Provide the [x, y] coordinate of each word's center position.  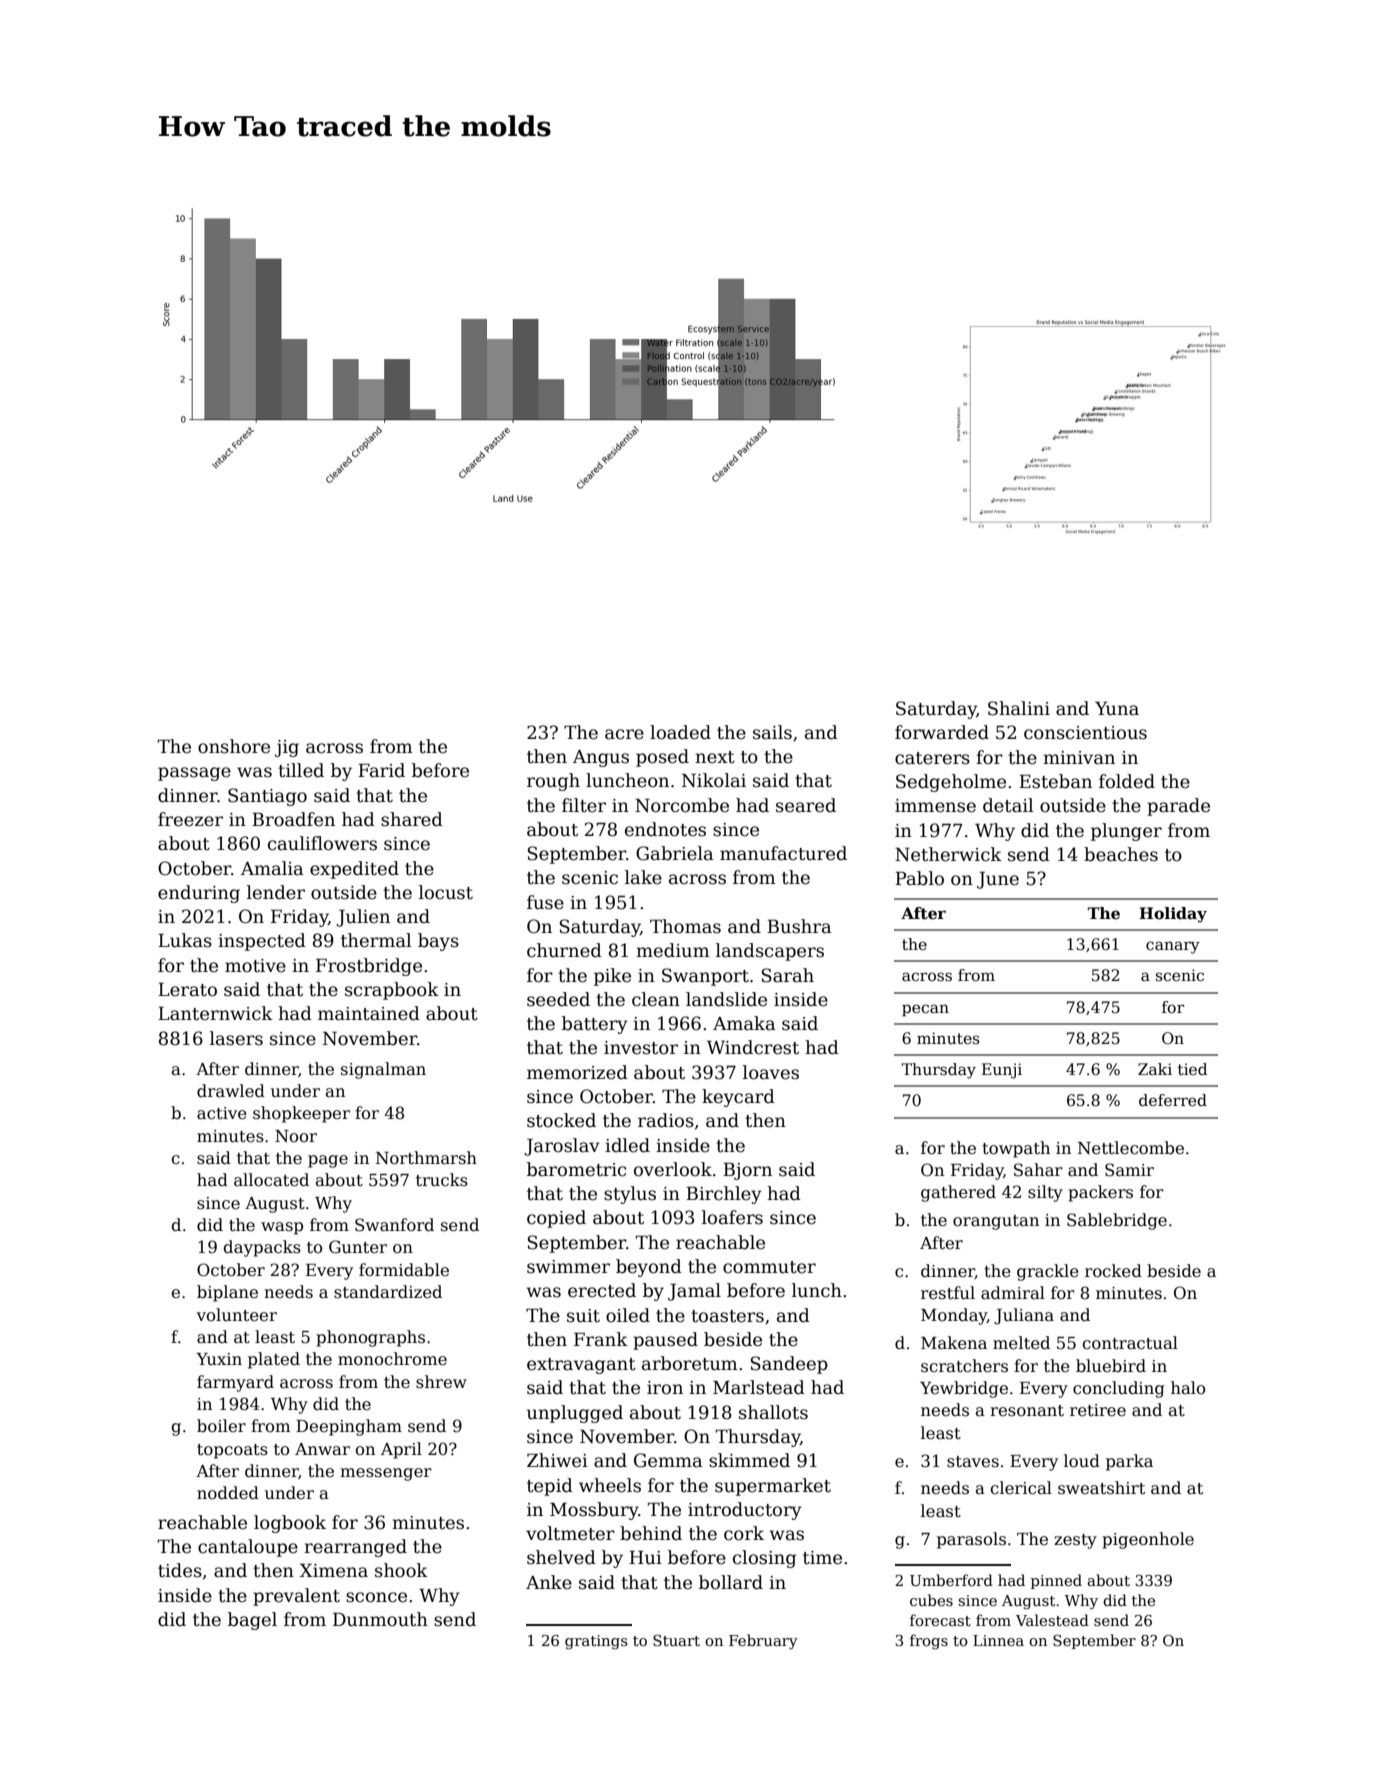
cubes [931, 1600]
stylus [630, 1195]
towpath [1016, 1149]
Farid [381, 770]
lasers [236, 1038]
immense [935, 806]
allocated [271, 1180]
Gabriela [675, 853]
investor [641, 1048]
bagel [252, 1621]
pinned [1056, 1581]
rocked [1113, 1271]
